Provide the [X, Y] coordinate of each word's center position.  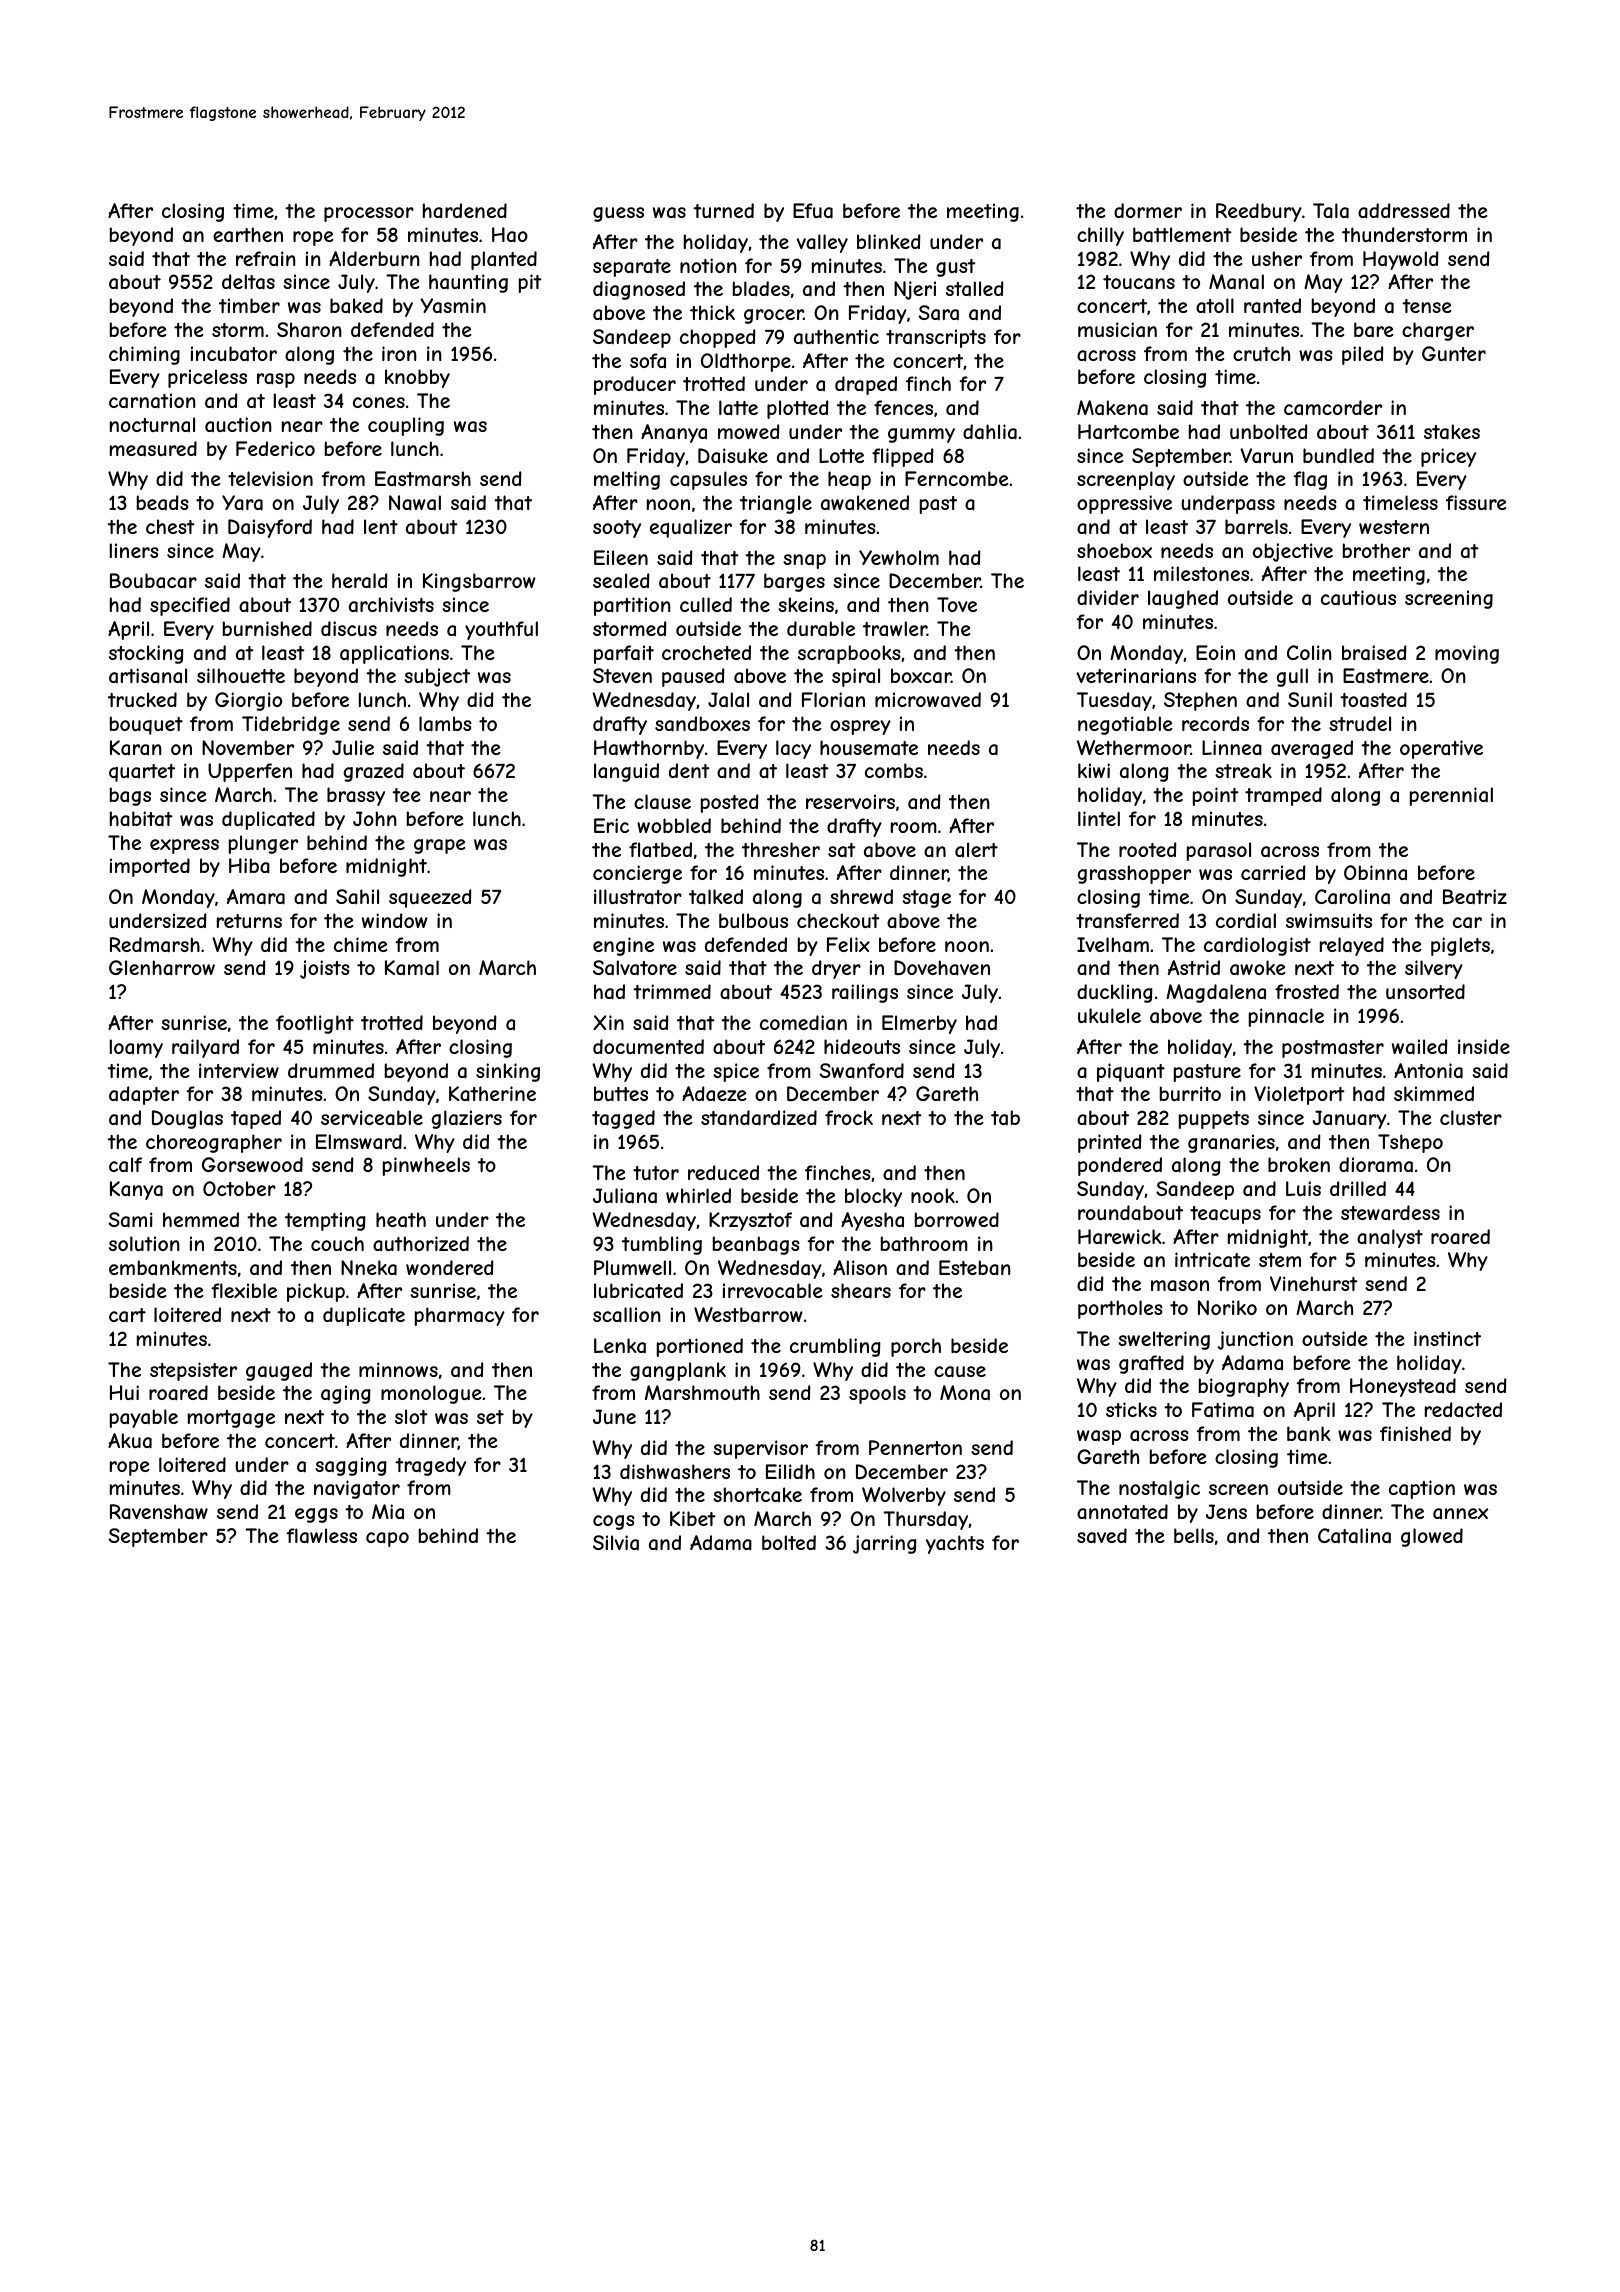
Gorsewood [252, 1164]
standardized [759, 1118]
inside [1484, 1046]
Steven [622, 675]
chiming [144, 355]
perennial [1451, 796]
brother [1376, 550]
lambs [445, 724]
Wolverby [904, 1496]
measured [153, 449]
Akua [130, 1441]
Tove [957, 604]
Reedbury [1259, 212]
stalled [974, 289]
